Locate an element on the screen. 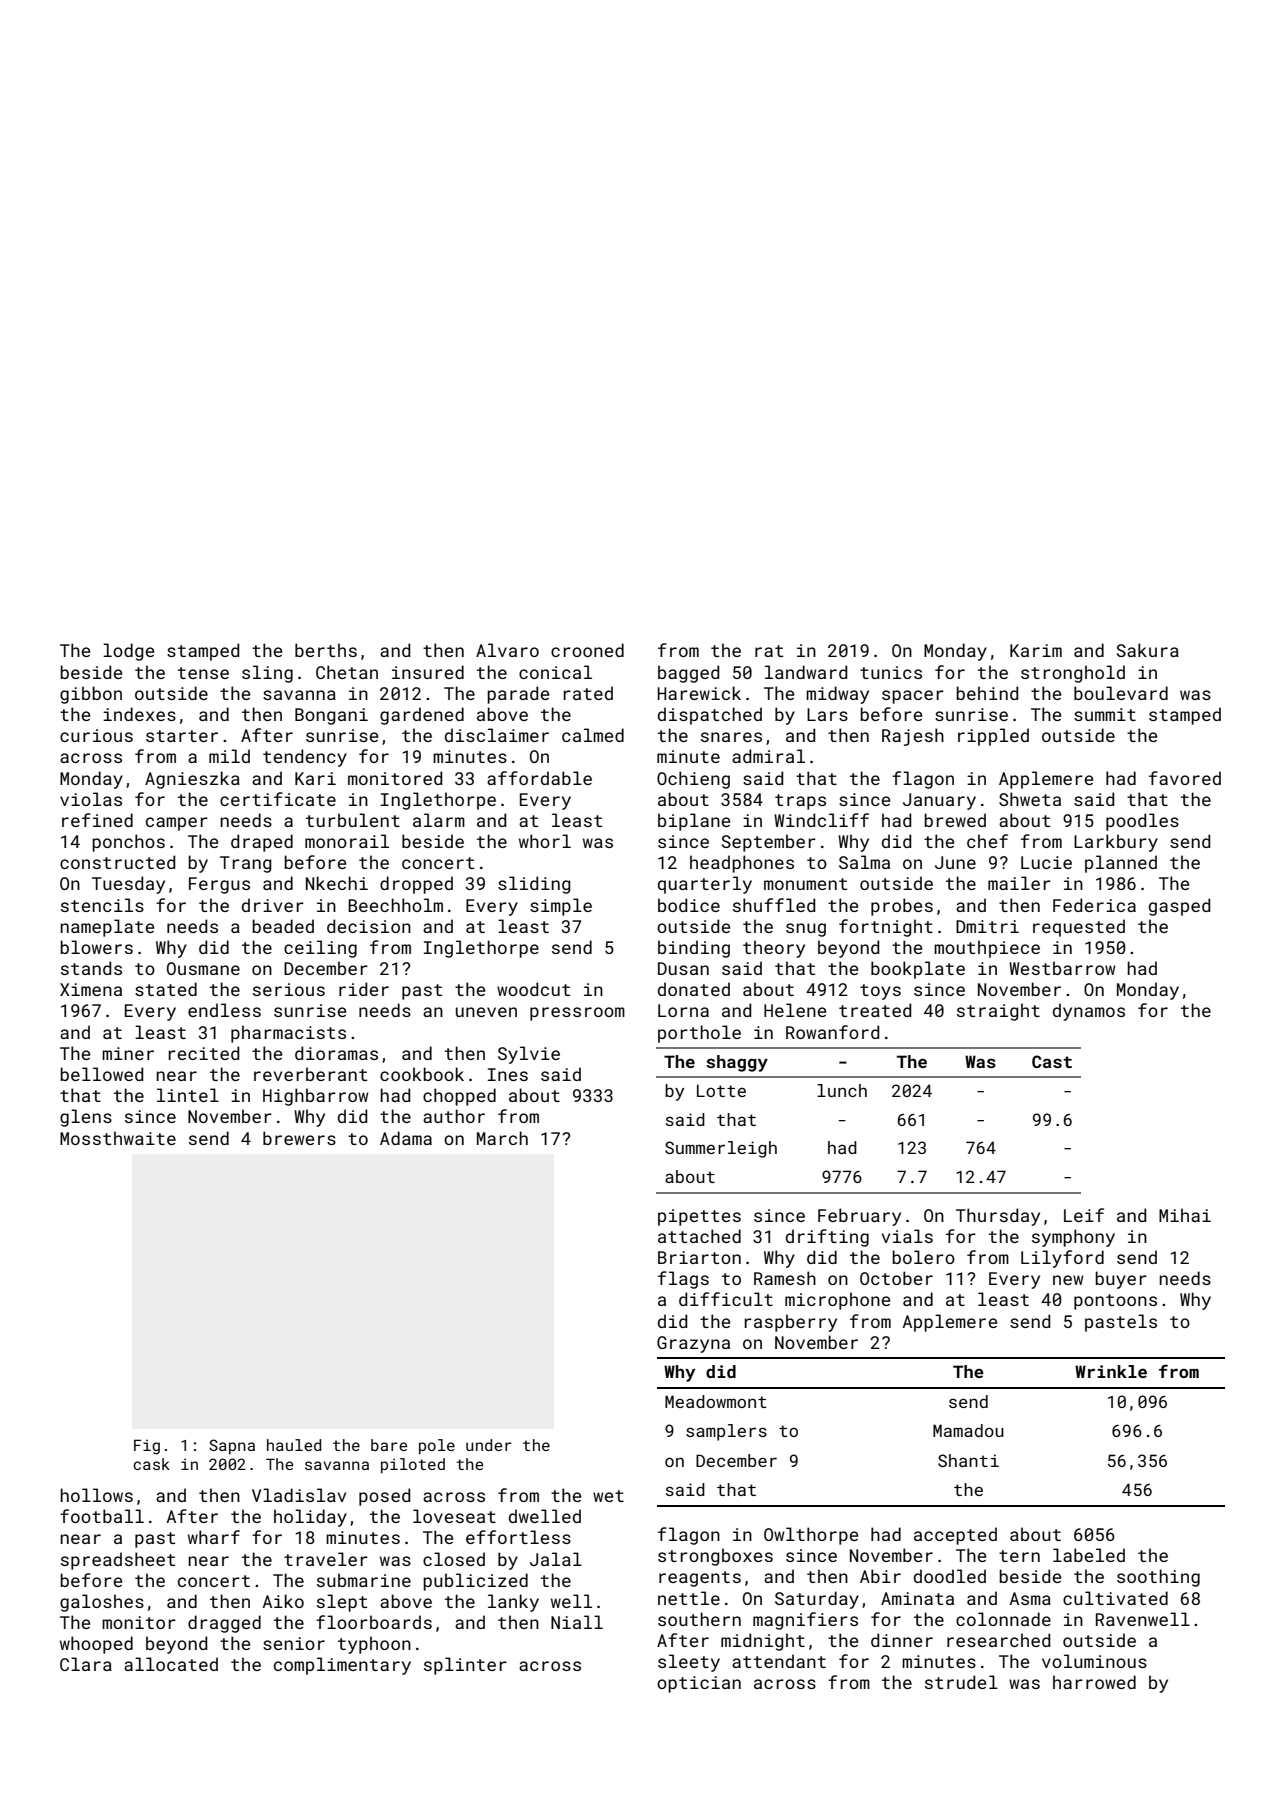 The height and width of the screenshot is (1816, 1284). Shanti is located at coordinates (968, 1460).
